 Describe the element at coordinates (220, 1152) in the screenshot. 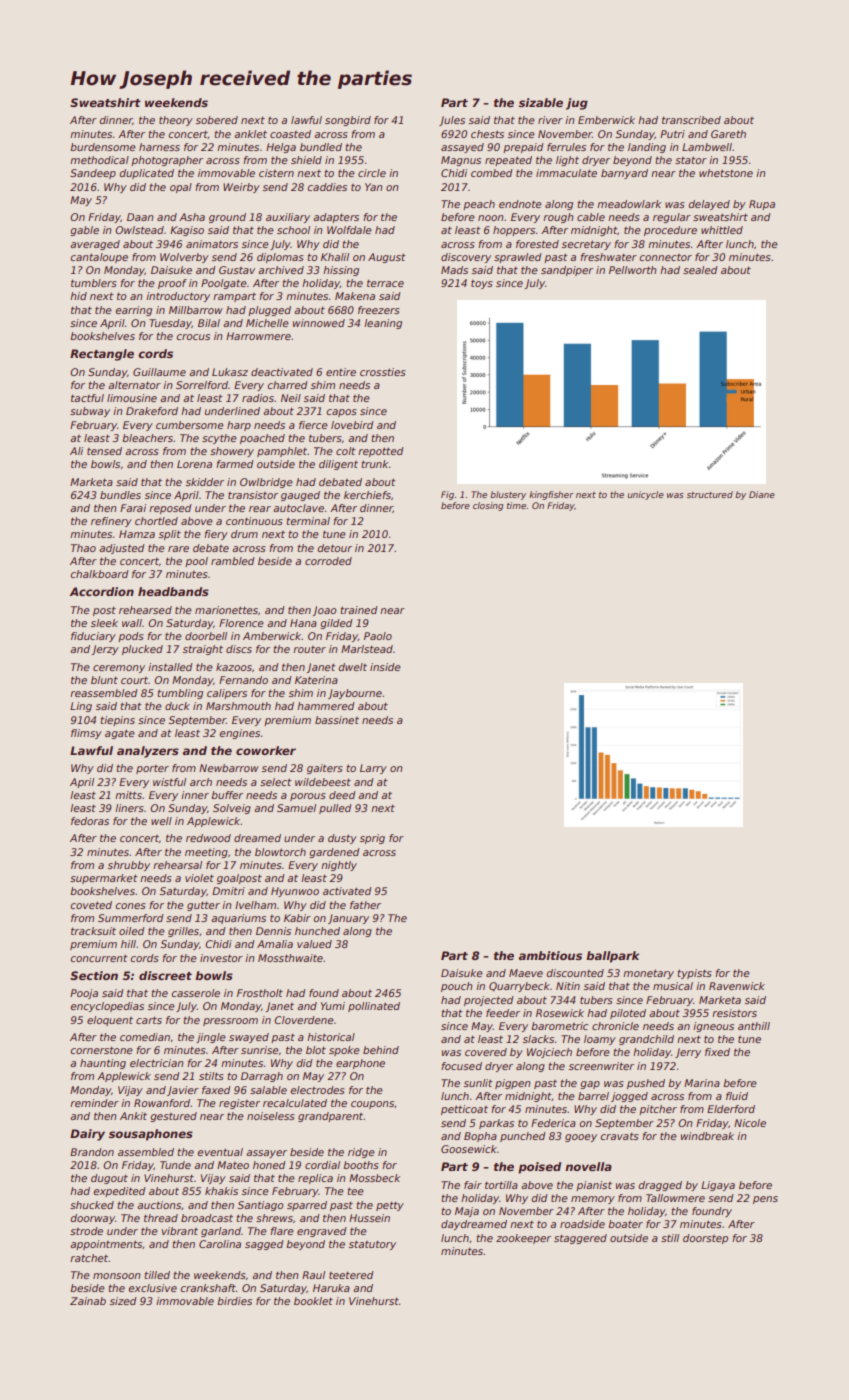

I see `eventual` at that location.
